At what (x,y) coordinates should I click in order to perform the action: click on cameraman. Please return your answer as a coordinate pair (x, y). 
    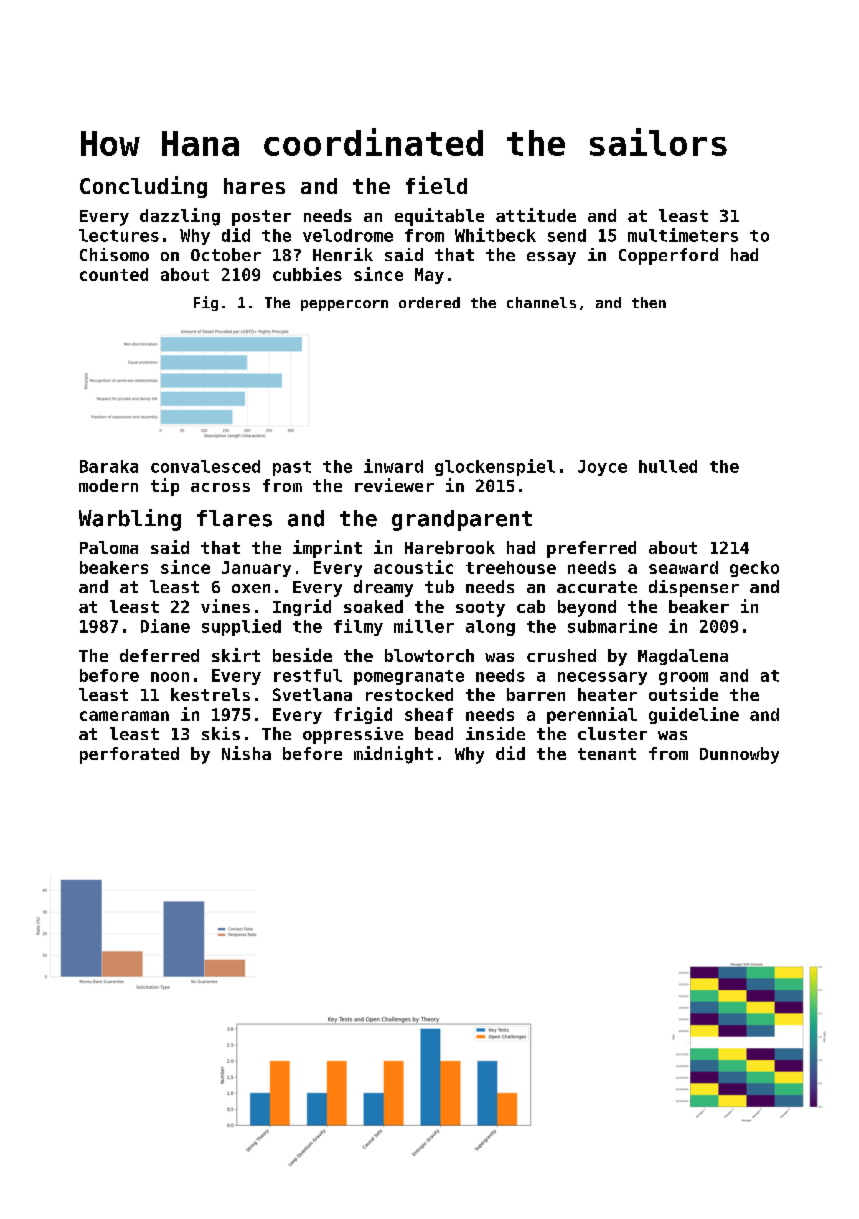
    Looking at the image, I should click on (124, 716).
